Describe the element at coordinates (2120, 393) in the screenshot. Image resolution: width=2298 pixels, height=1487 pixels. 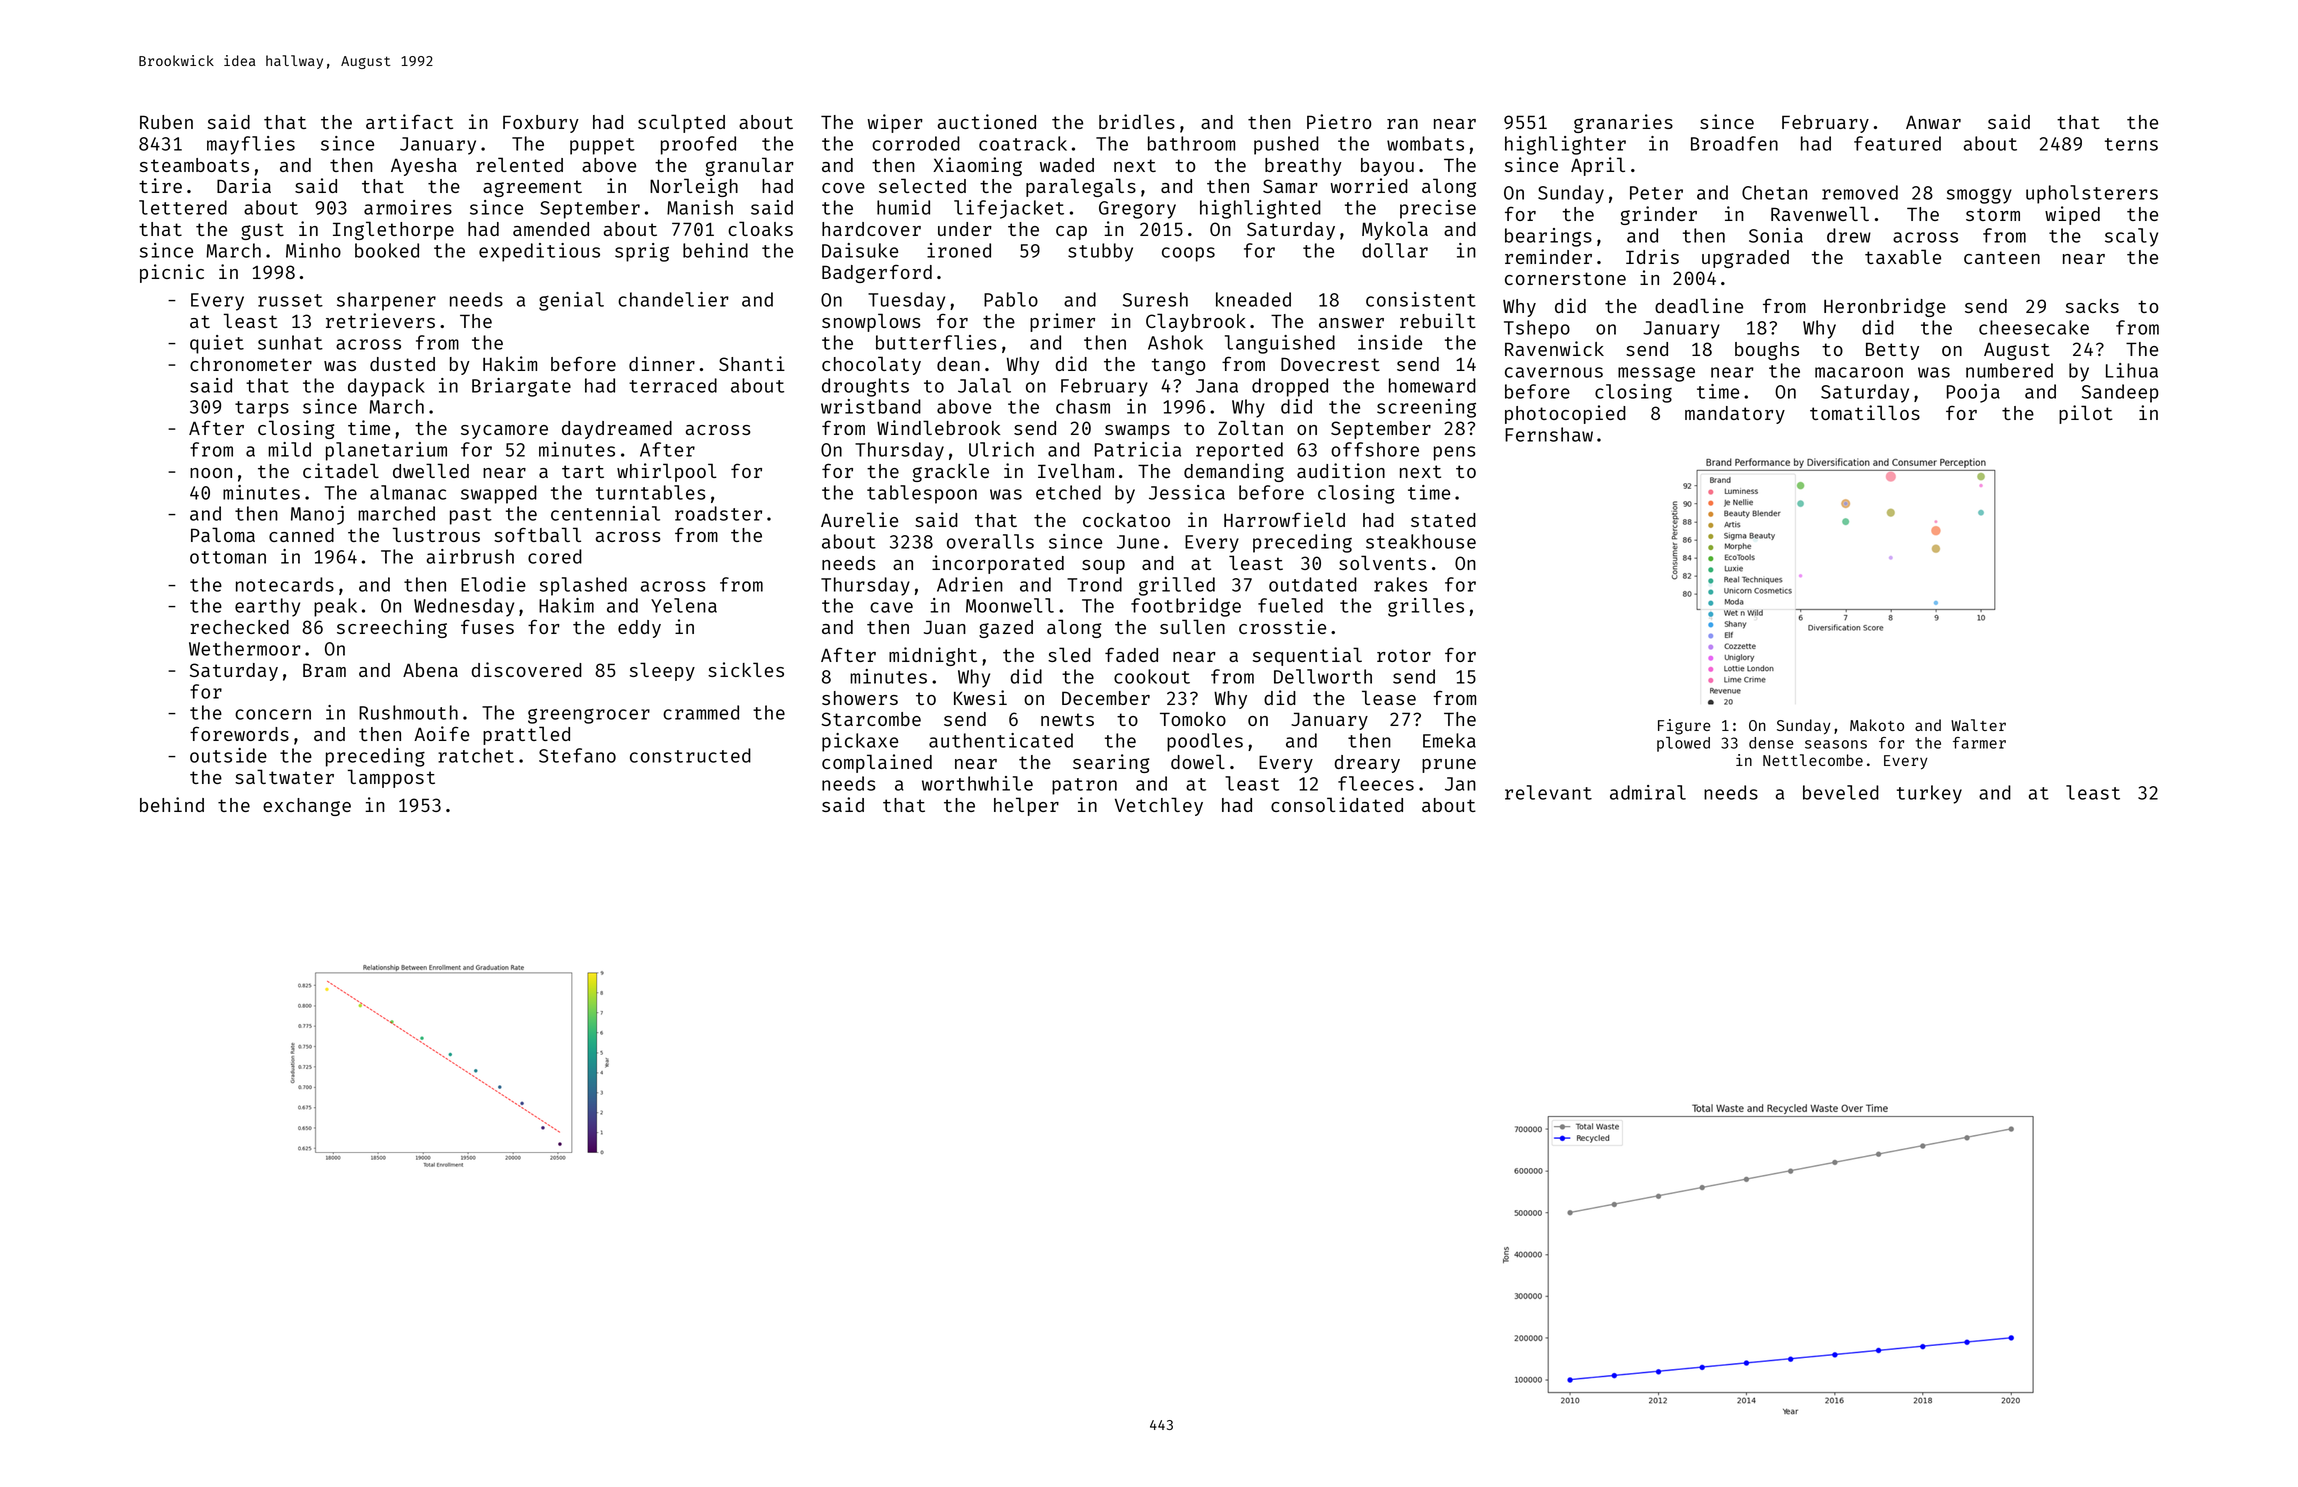
I see `Sandeep` at that location.
